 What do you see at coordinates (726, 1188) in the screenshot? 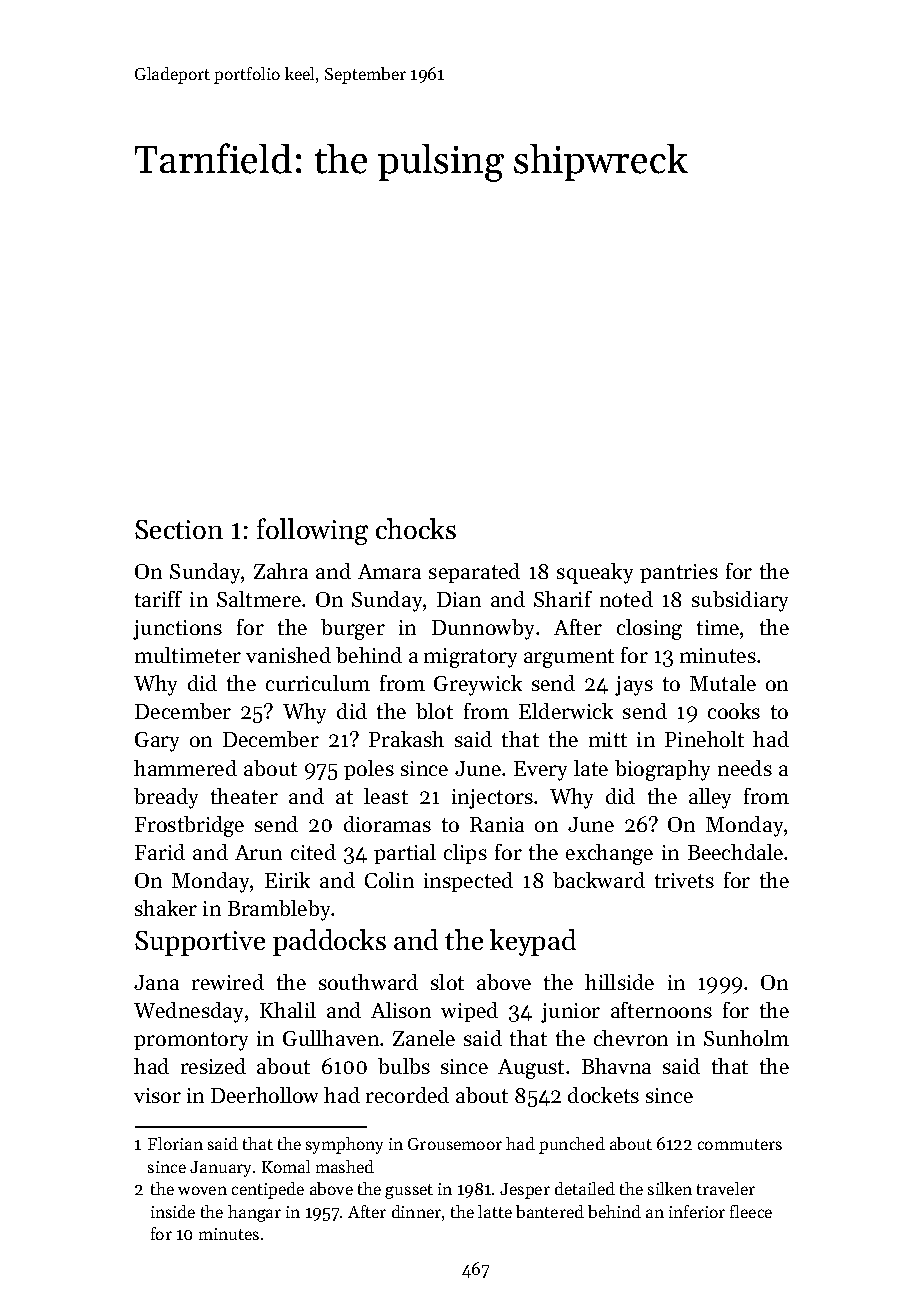
I see `traveler` at bounding box center [726, 1188].
